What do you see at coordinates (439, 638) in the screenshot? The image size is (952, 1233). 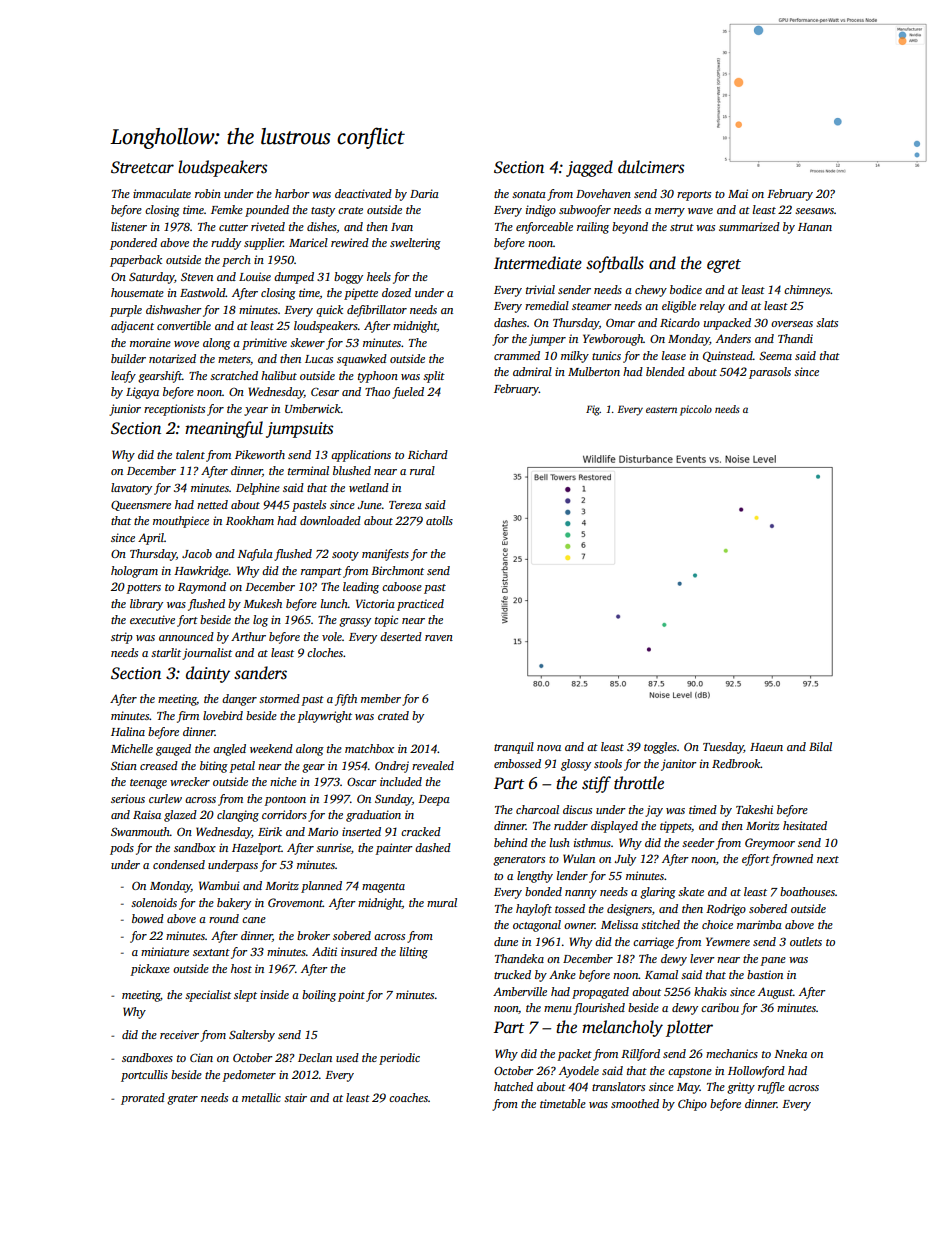 I see `raven` at bounding box center [439, 638].
